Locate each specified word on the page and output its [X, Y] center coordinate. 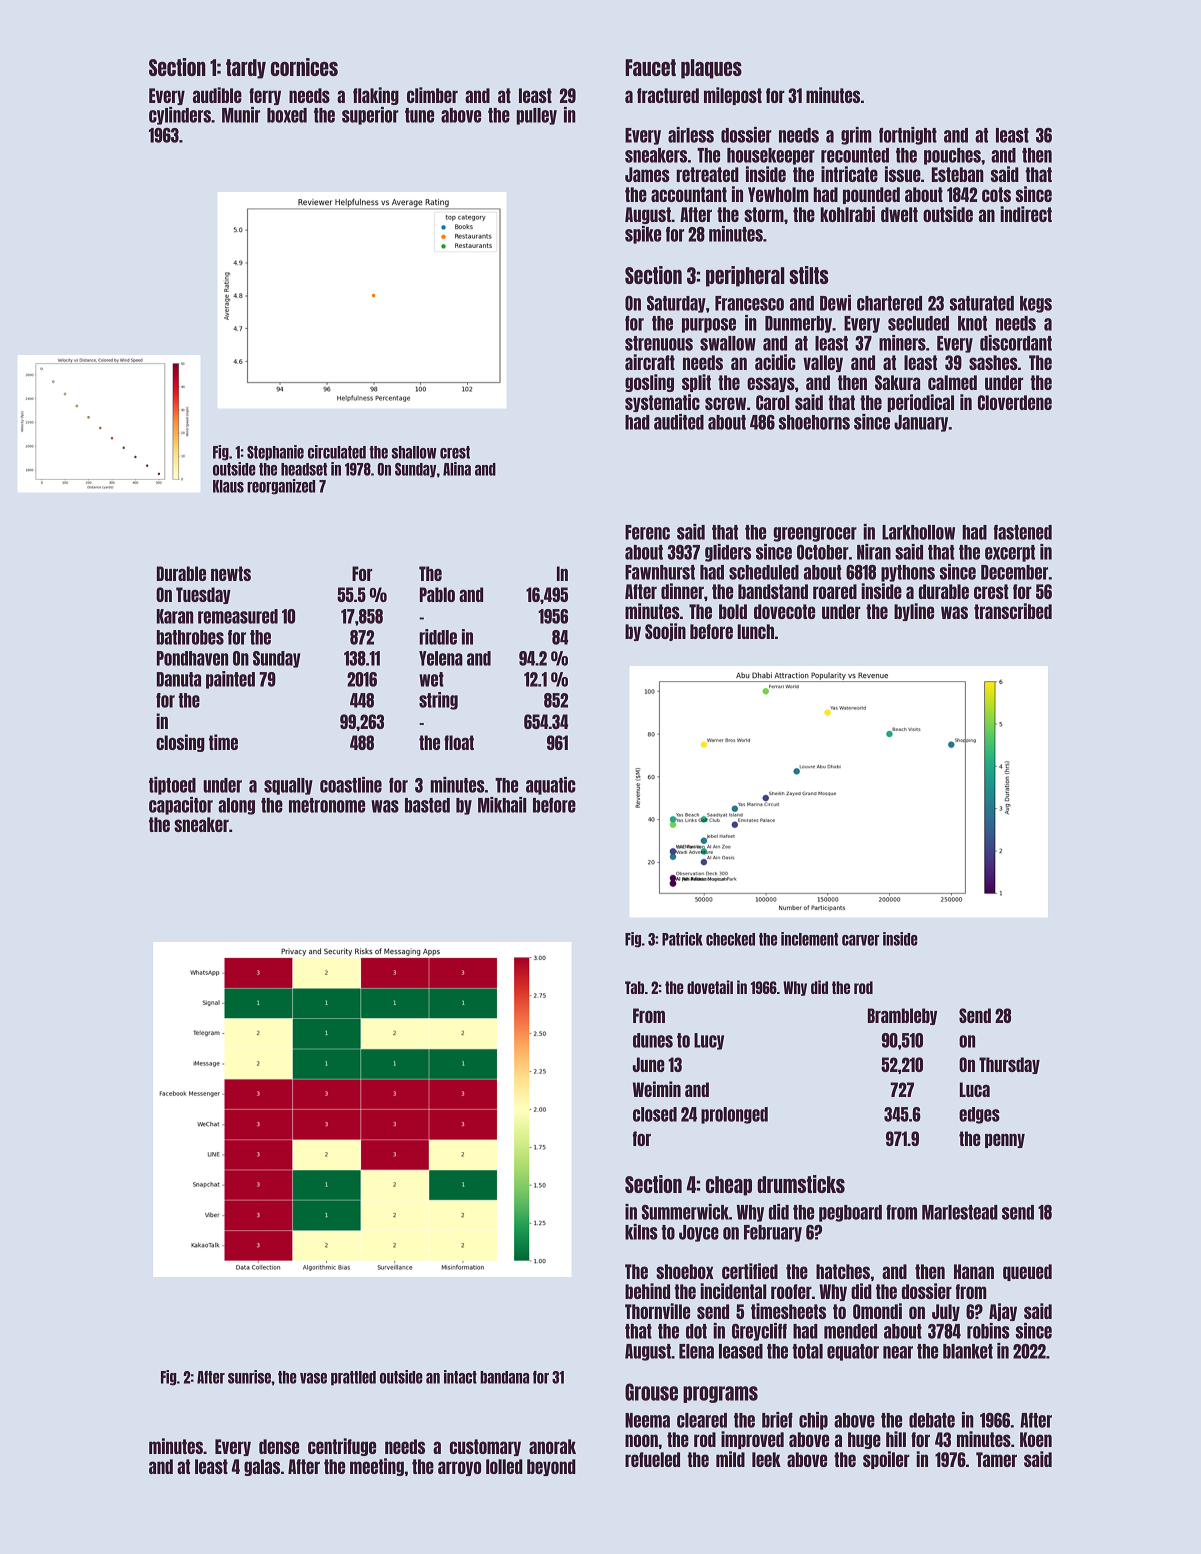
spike [643, 235]
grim [856, 136]
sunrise [249, 1377]
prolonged [734, 1115]
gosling [649, 383]
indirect [1026, 214]
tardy [246, 69]
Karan [175, 616]
